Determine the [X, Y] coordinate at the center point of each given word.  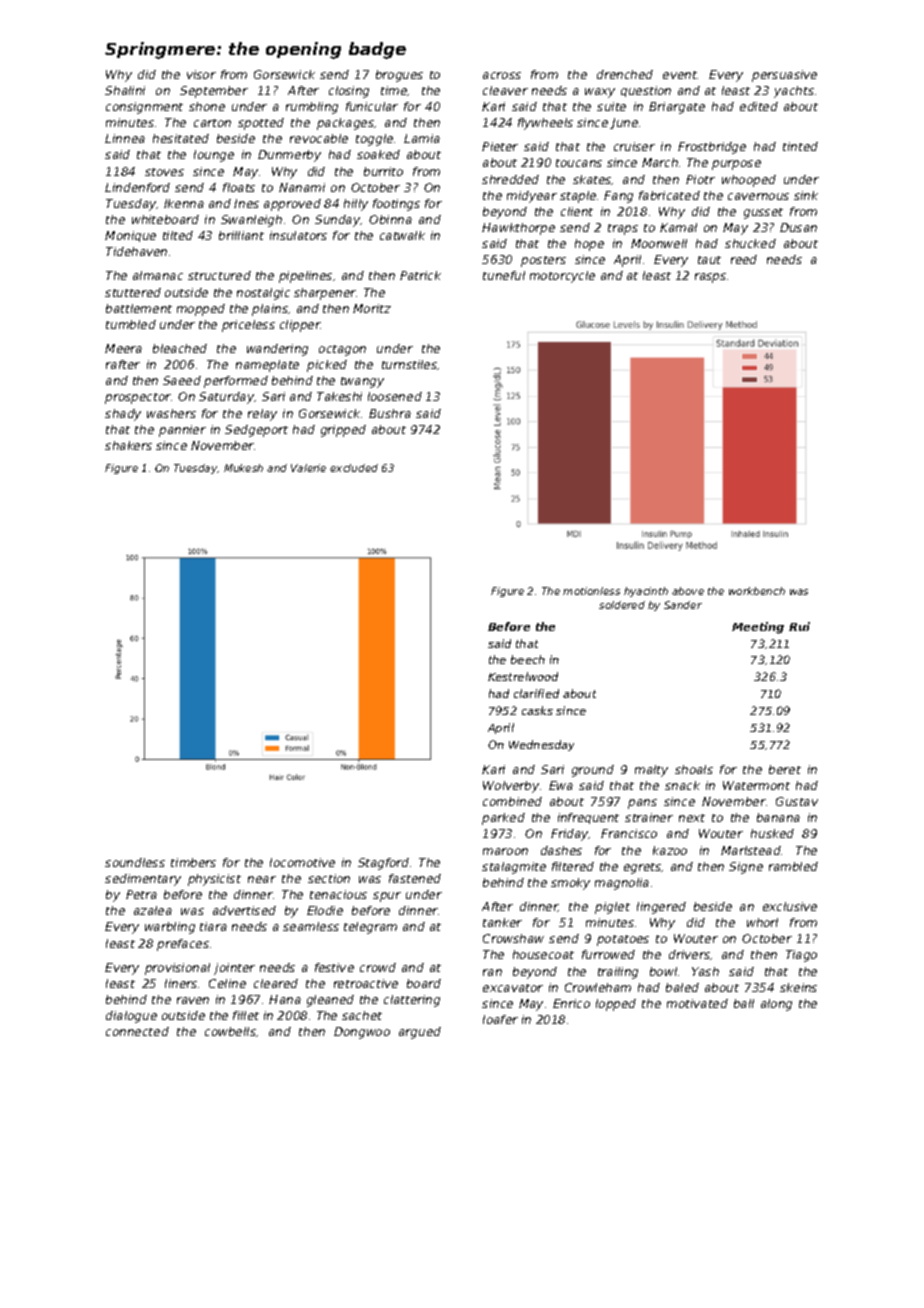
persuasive [784, 76]
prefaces [183, 945]
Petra [141, 894]
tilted [178, 235]
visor [201, 74]
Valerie [308, 468]
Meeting [758, 628]
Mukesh [243, 468]
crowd [378, 967]
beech [528, 659]
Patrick [420, 275]
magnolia [622, 884]
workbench [757, 591]
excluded [354, 468]
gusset [763, 213]
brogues [399, 76]
